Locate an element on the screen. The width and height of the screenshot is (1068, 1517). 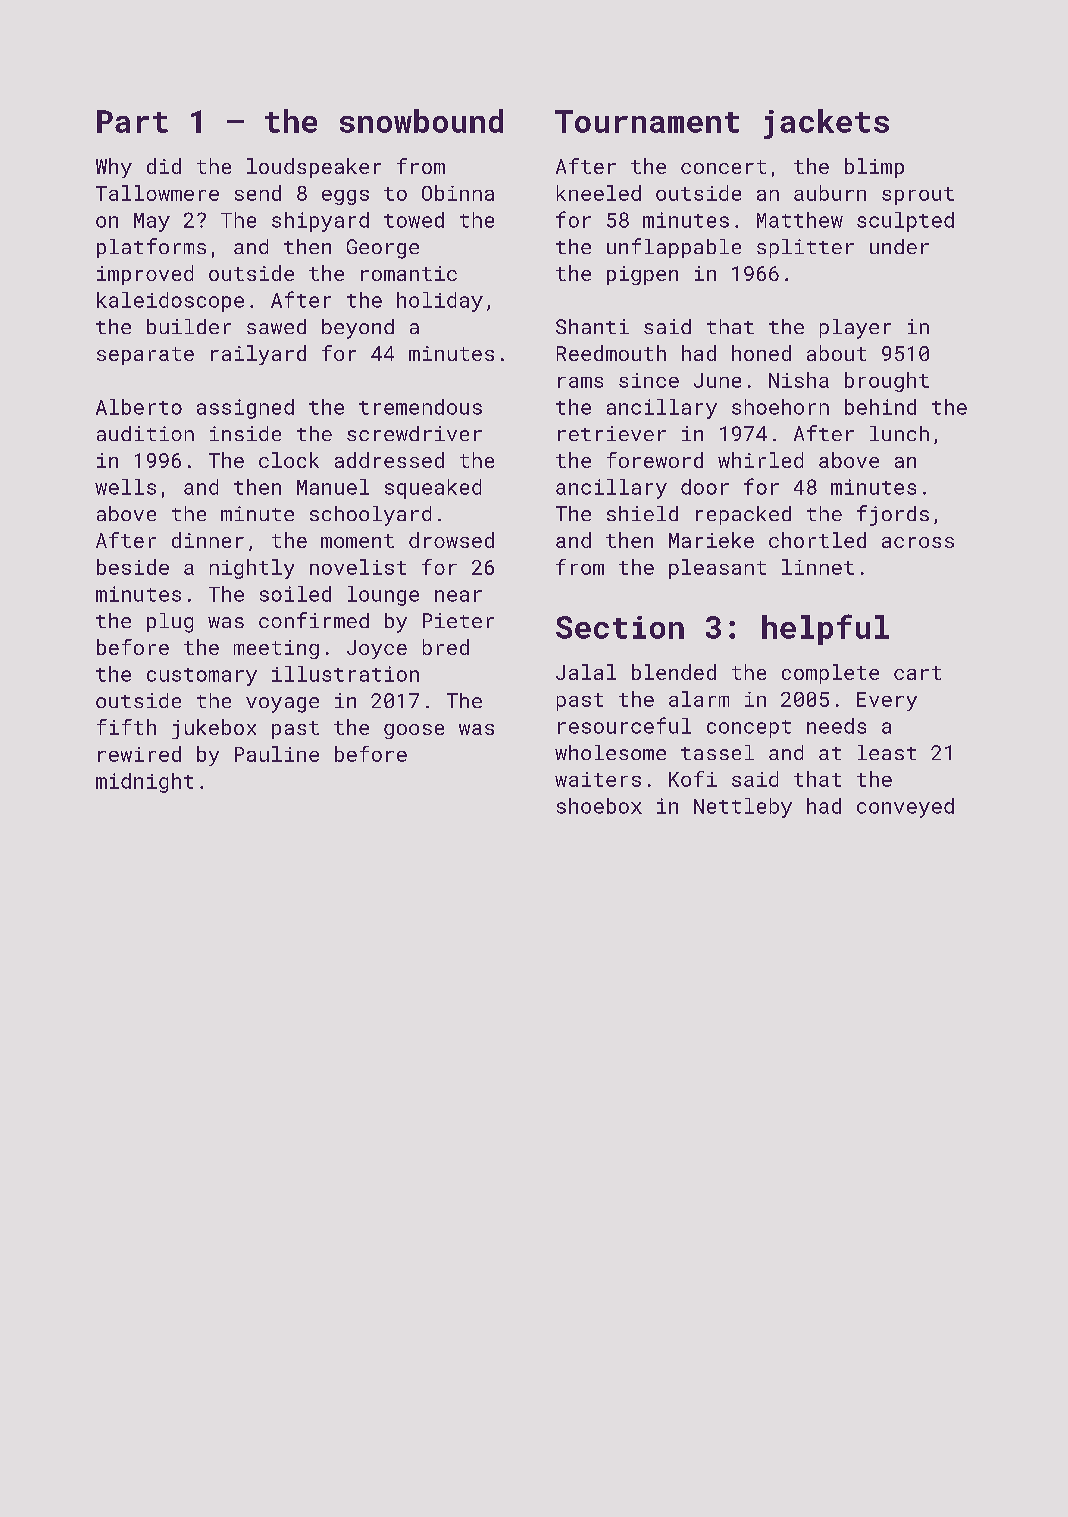
brought is located at coordinates (887, 382).
